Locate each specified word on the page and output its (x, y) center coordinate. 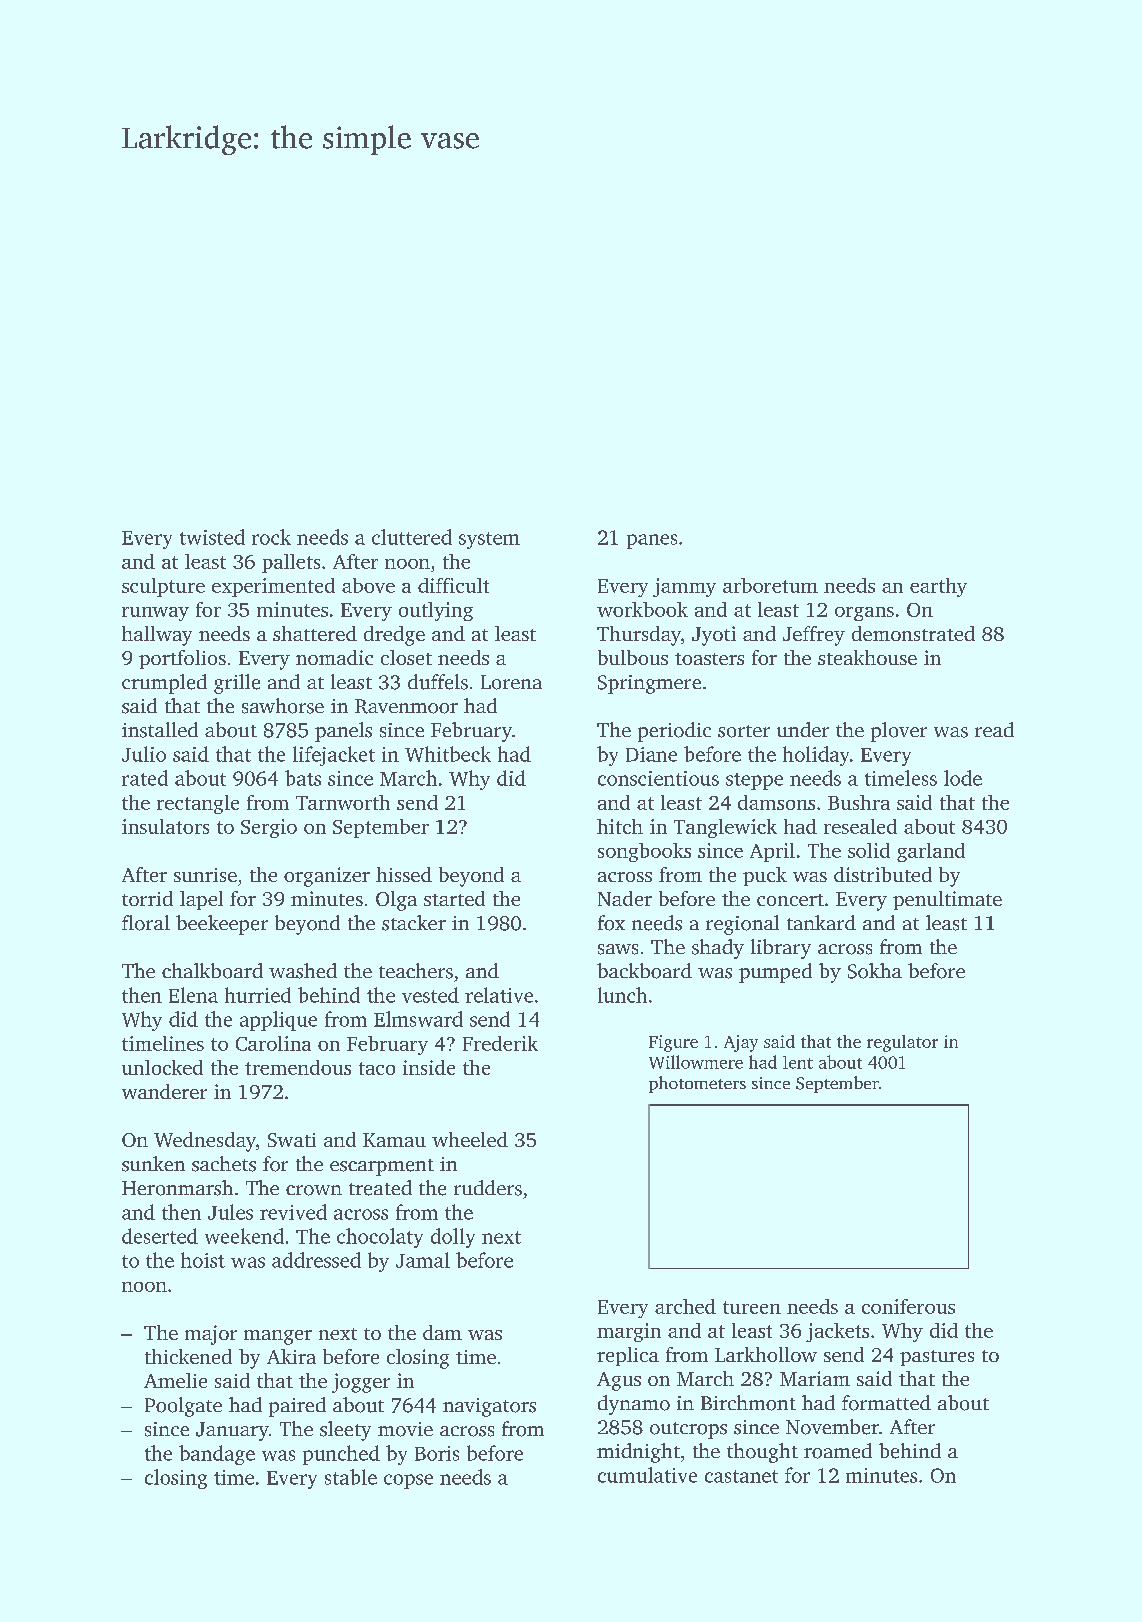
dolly (453, 1238)
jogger (361, 1383)
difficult (453, 585)
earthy (938, 587)
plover (899, 732)
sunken (153, 1164)
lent (798, 1062)
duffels (438, 682)
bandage (217, 1455)
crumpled (164, 684)
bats (303, 778)
